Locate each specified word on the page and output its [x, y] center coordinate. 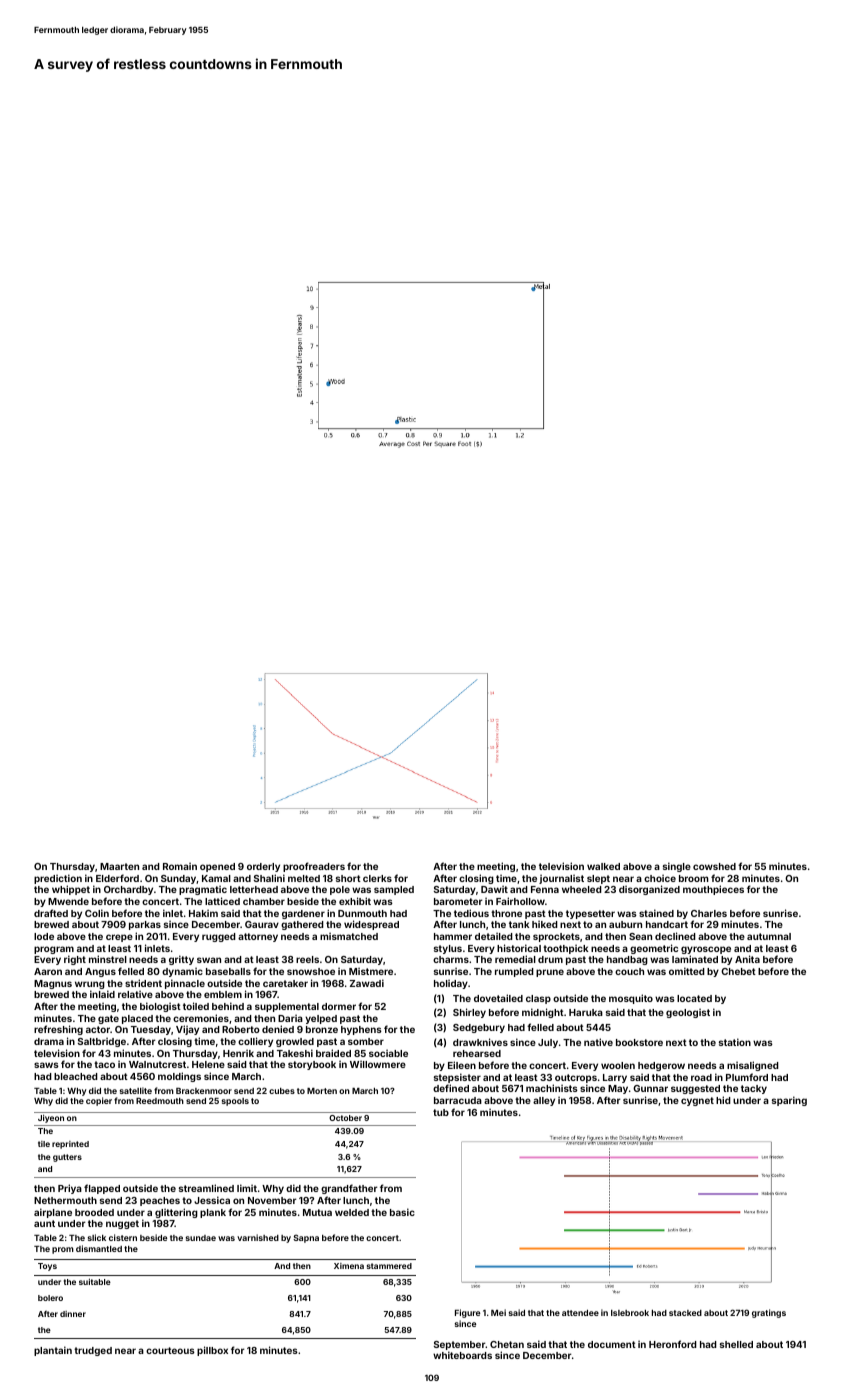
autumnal [769, 936]
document [612, 1344]
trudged [93, 1351]
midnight [543, 1013]
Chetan [507, 1344]
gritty [181, 960]
